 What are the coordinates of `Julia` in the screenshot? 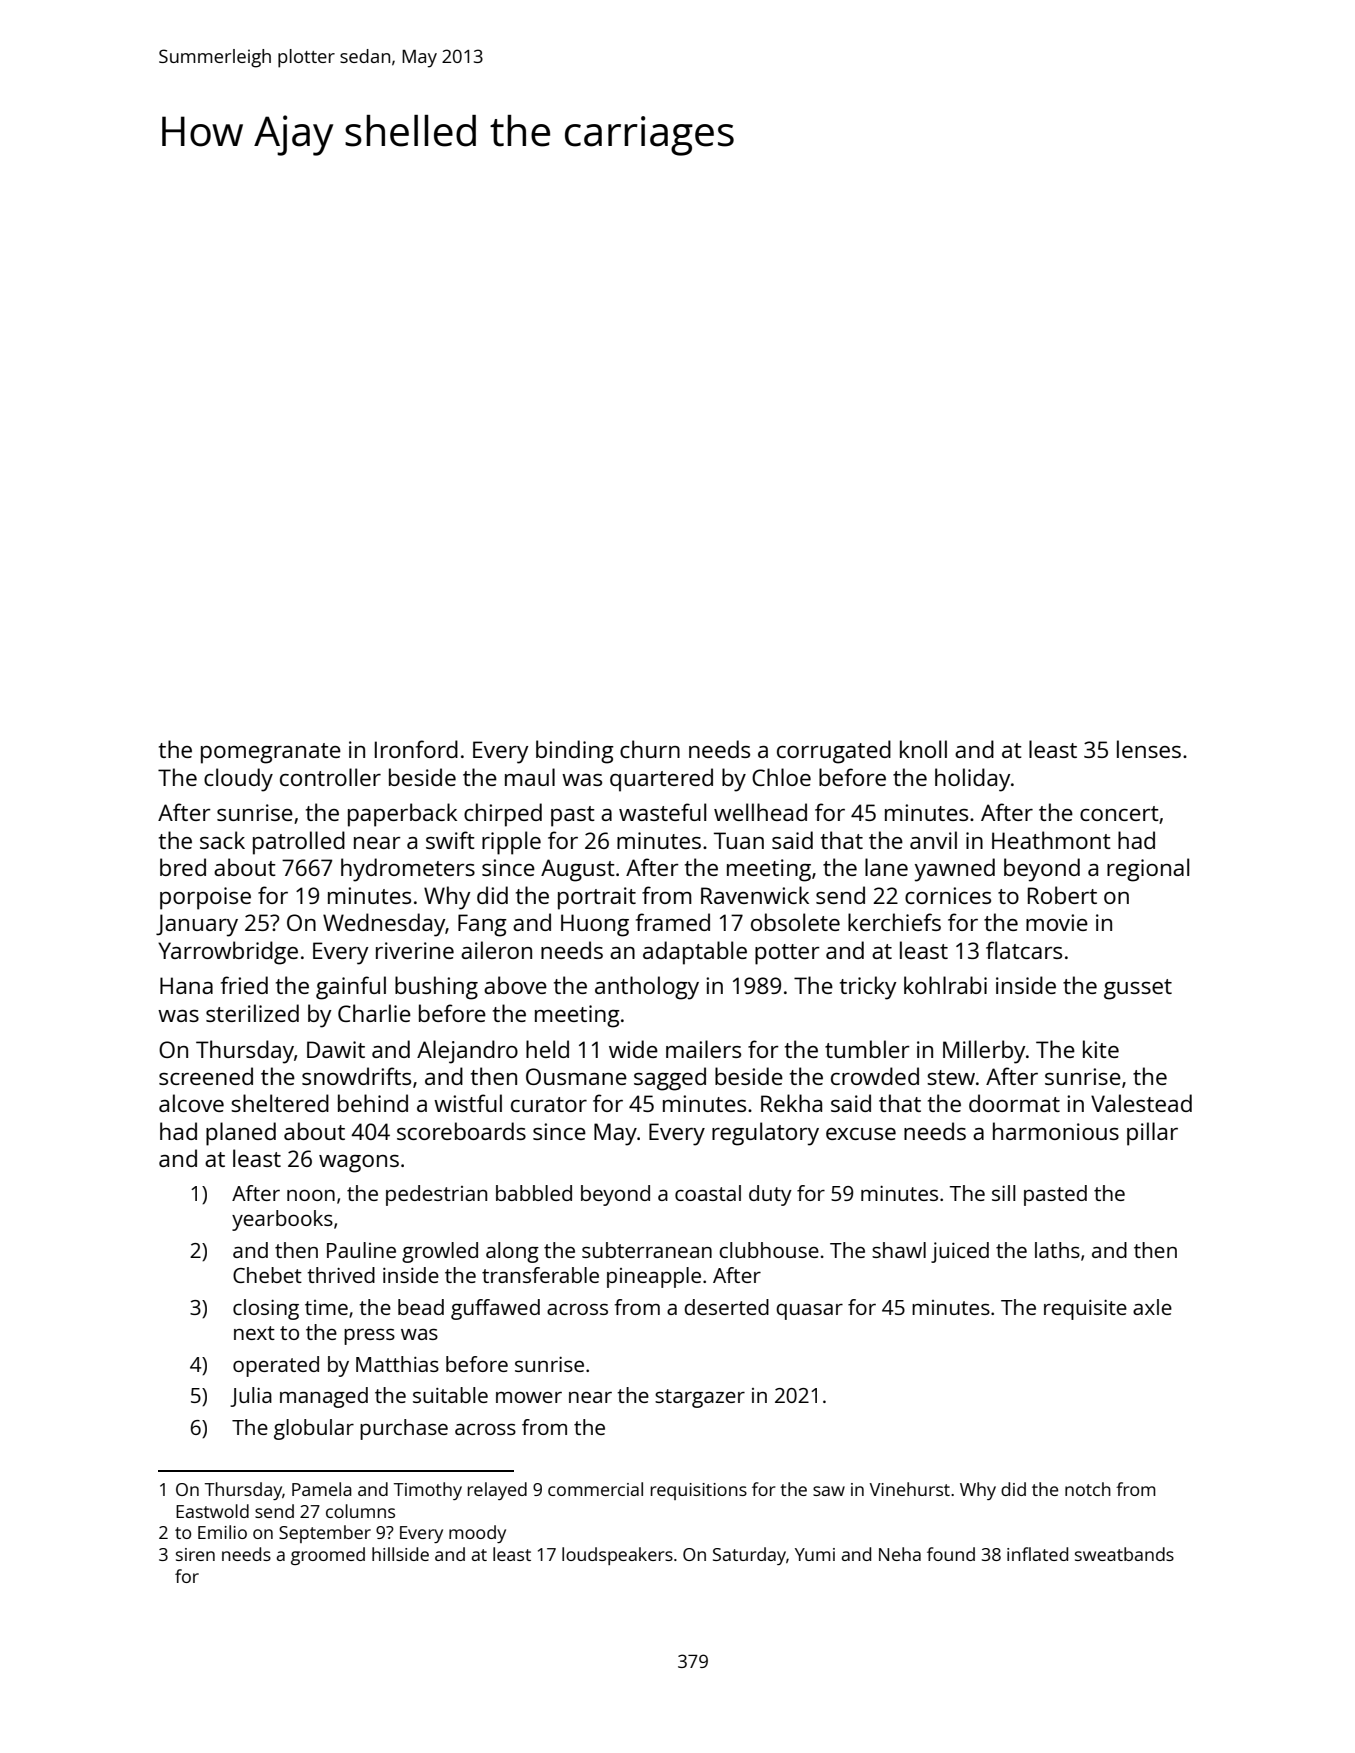 It's located at (251, 1397).
